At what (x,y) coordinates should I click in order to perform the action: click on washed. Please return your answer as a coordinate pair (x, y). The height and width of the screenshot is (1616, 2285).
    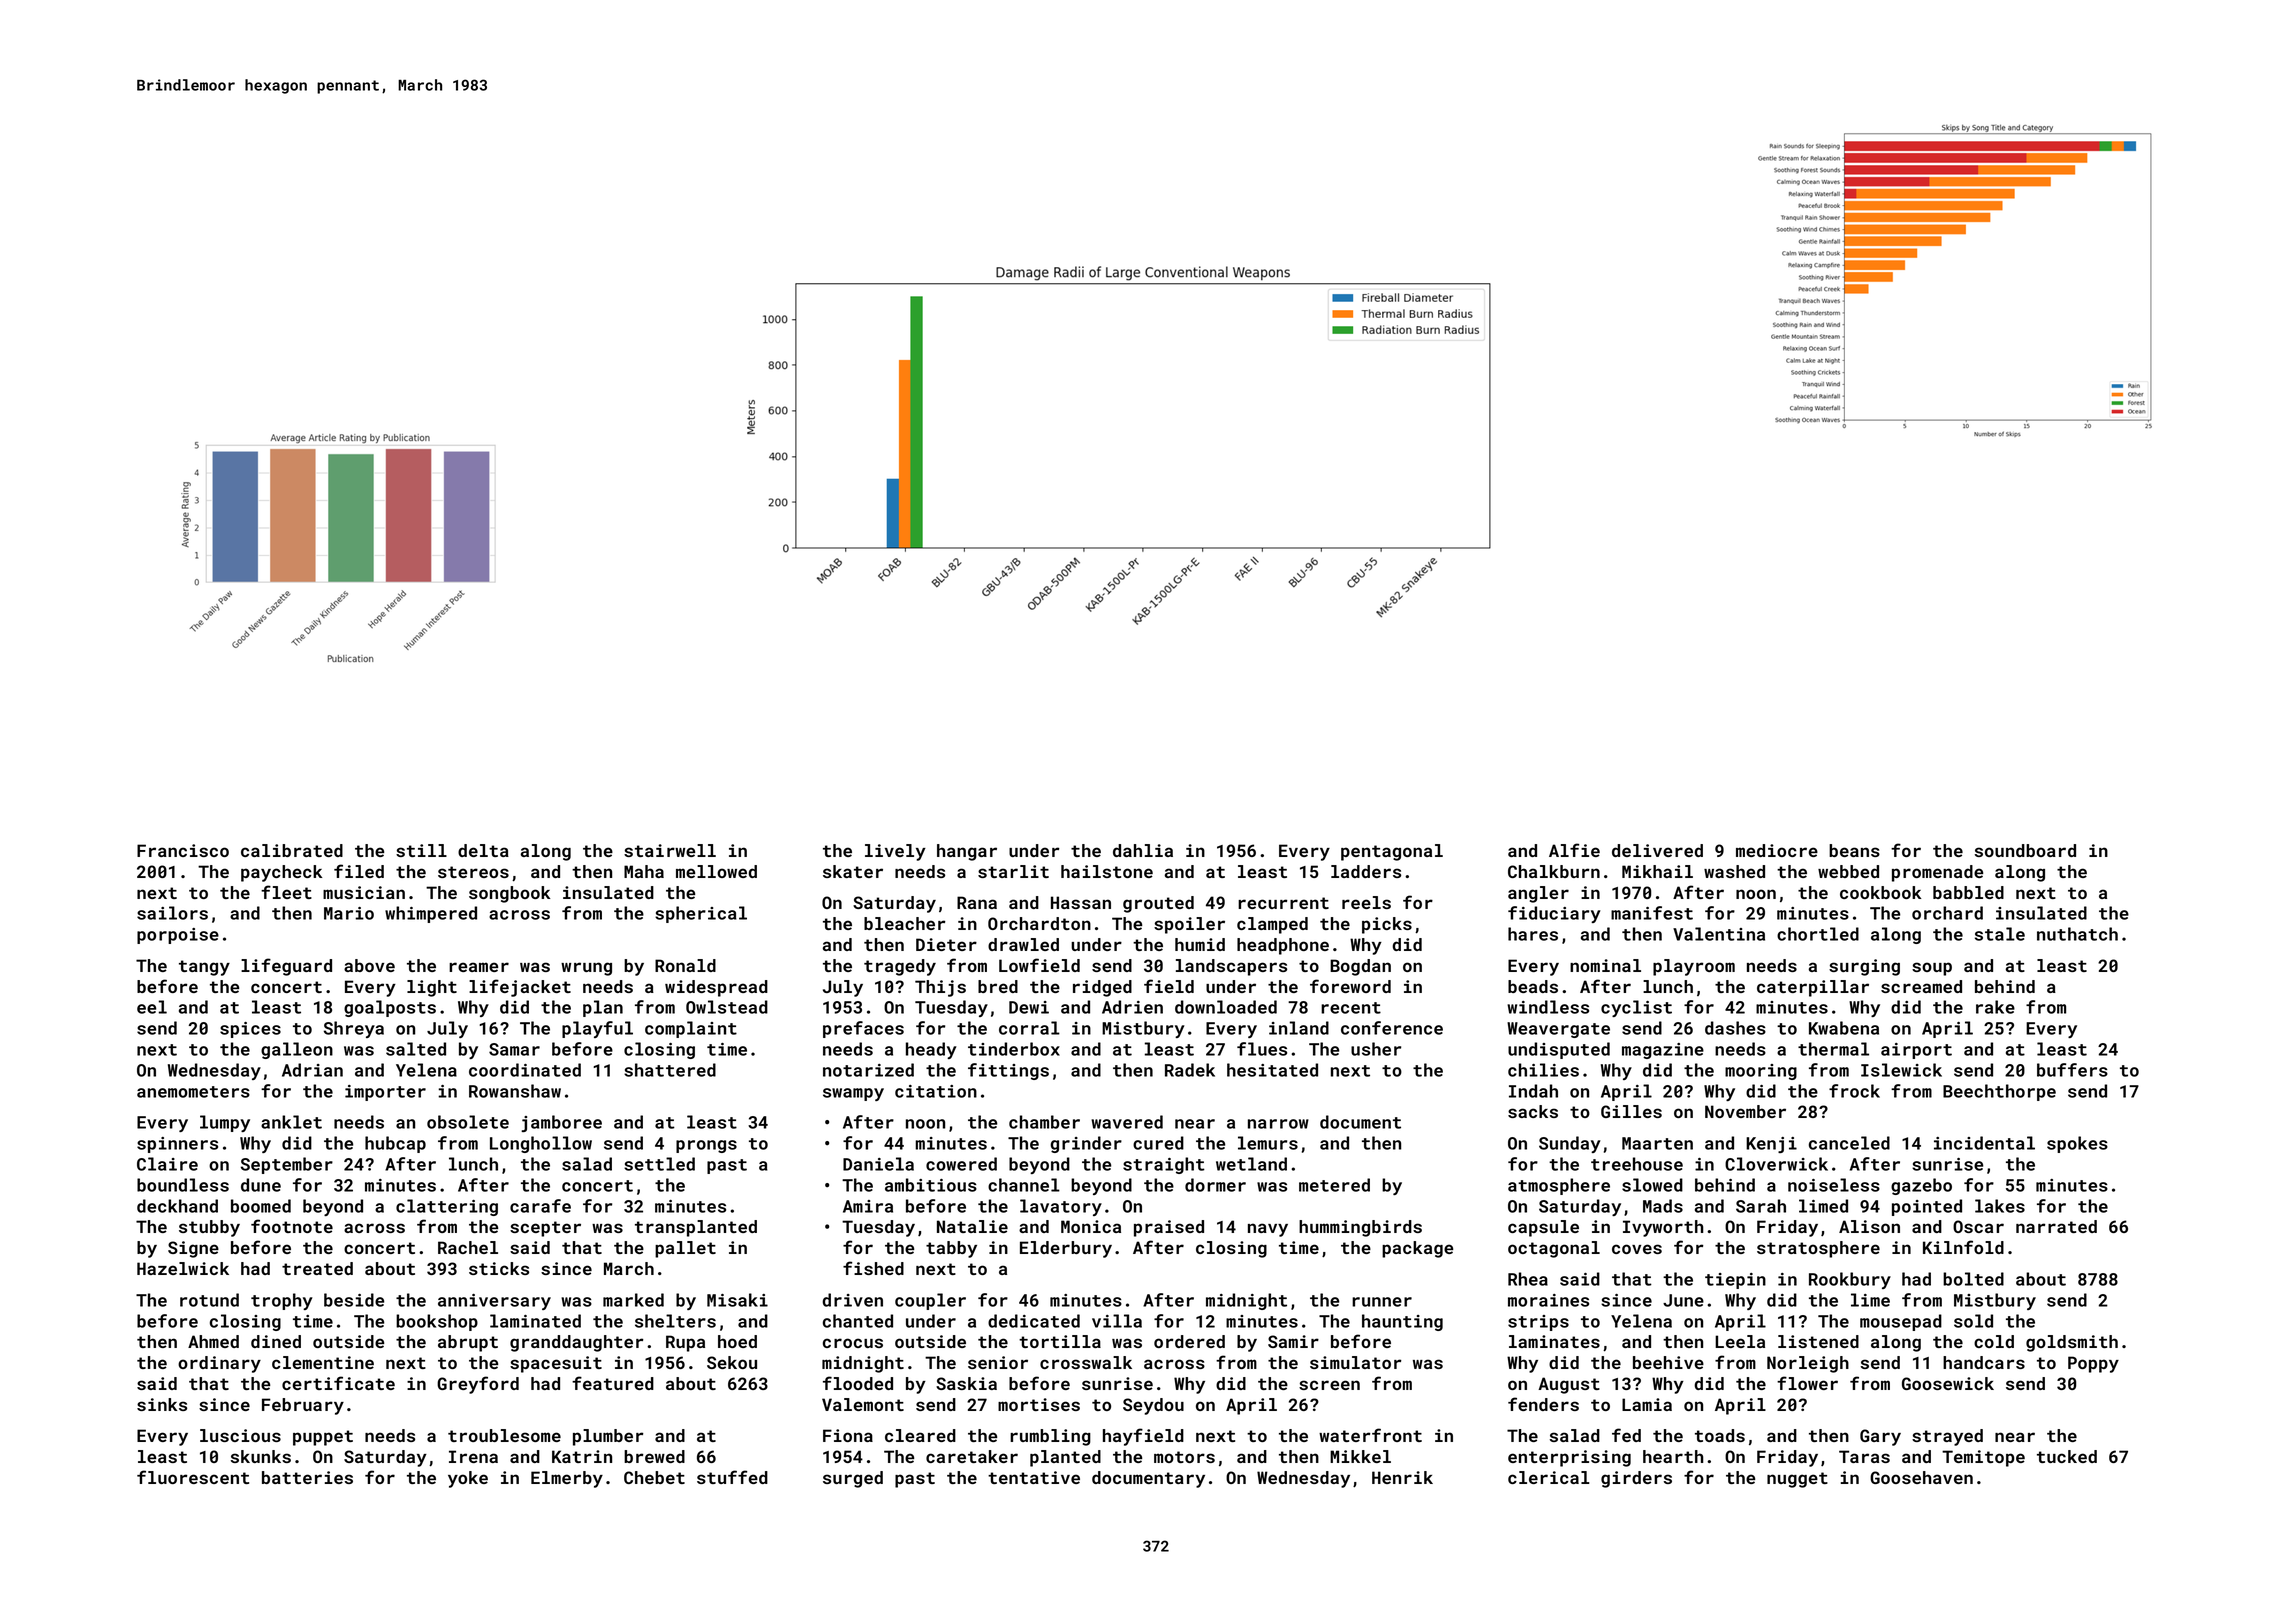
    Looking at the image, I should click on (1734, 871).
